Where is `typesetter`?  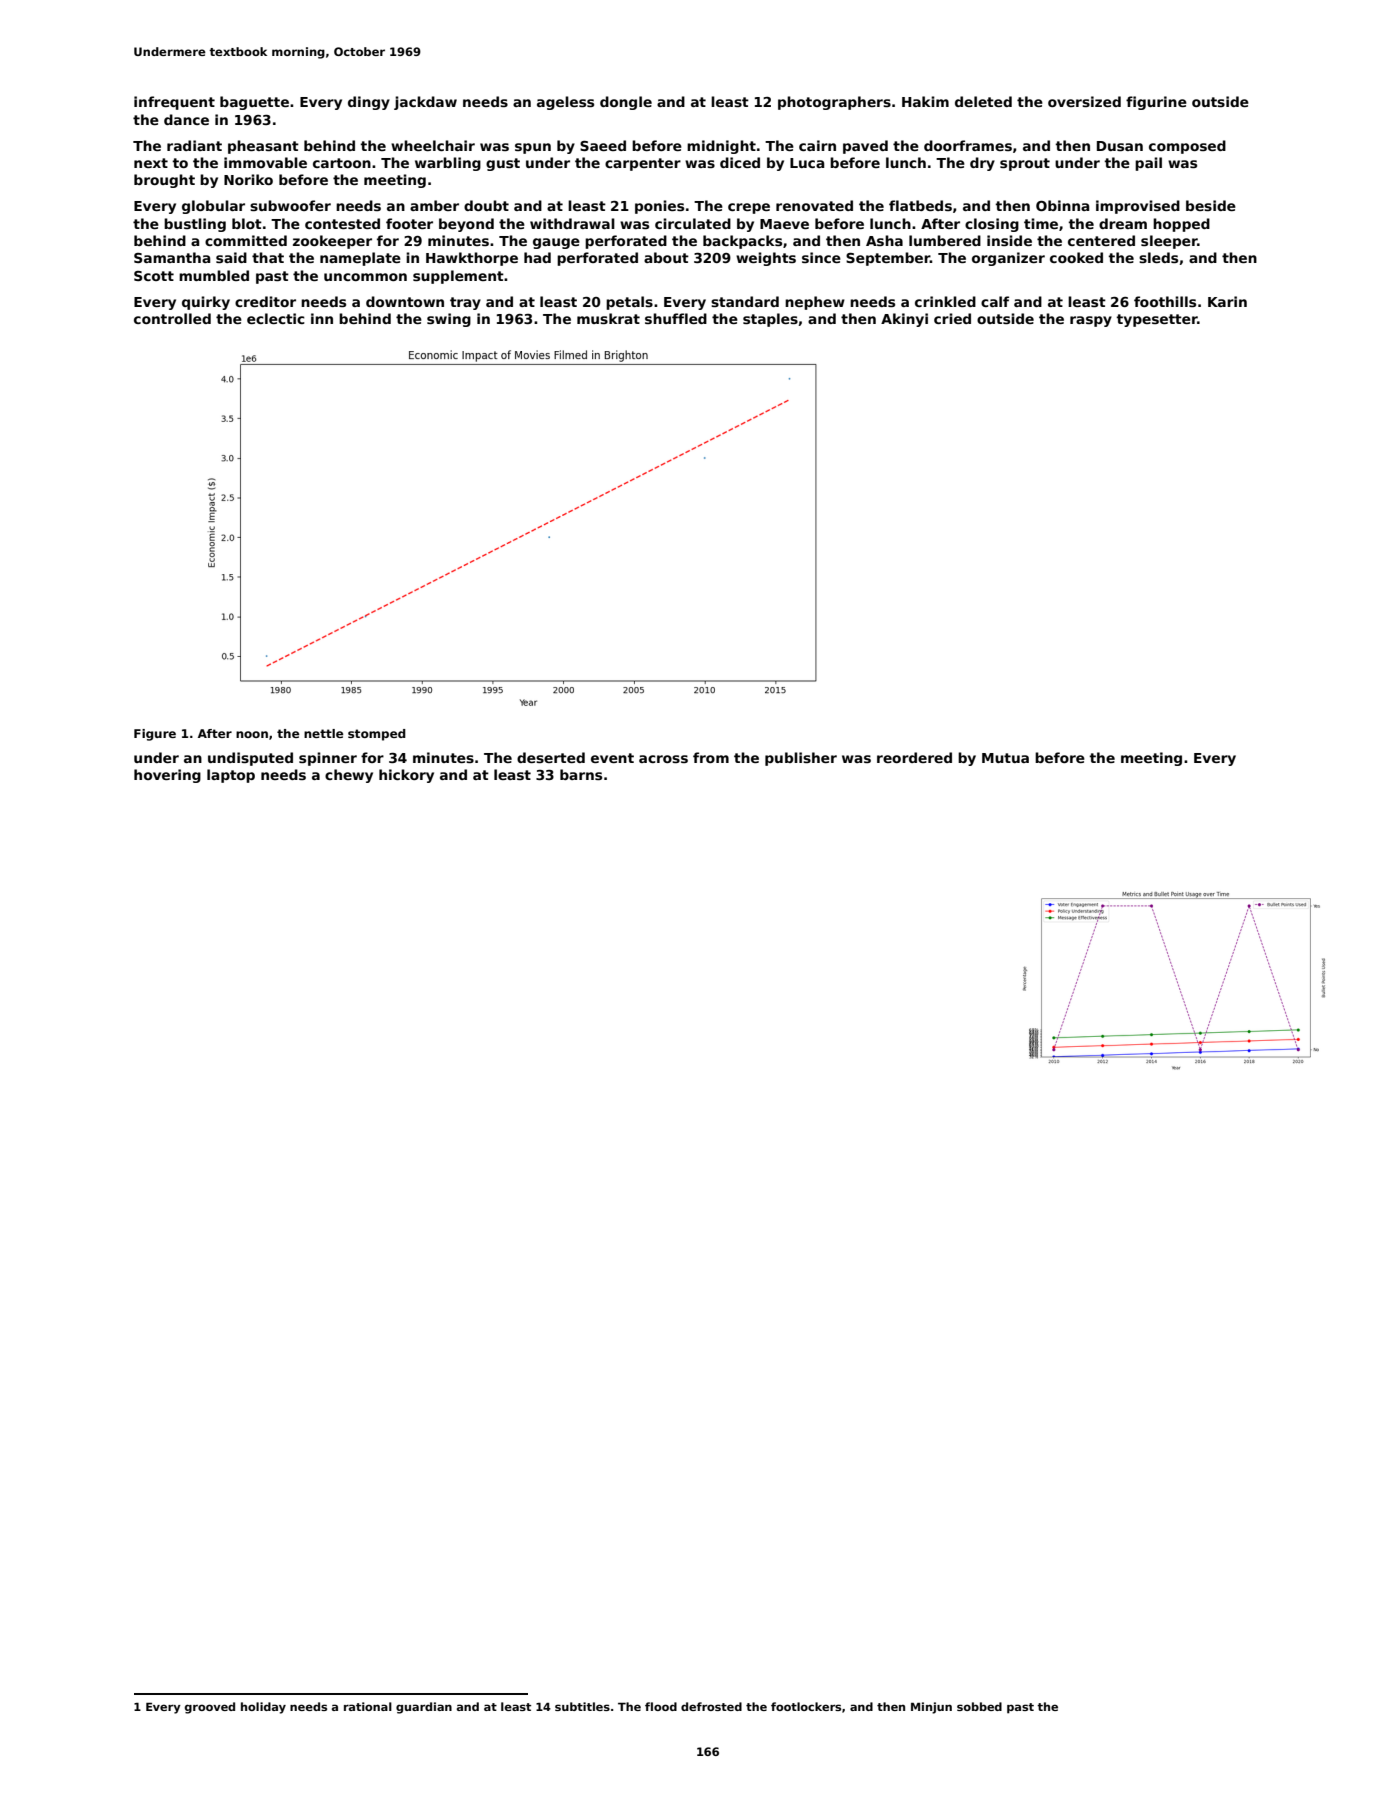 typesetter is located at coordinates (1157, 320).
